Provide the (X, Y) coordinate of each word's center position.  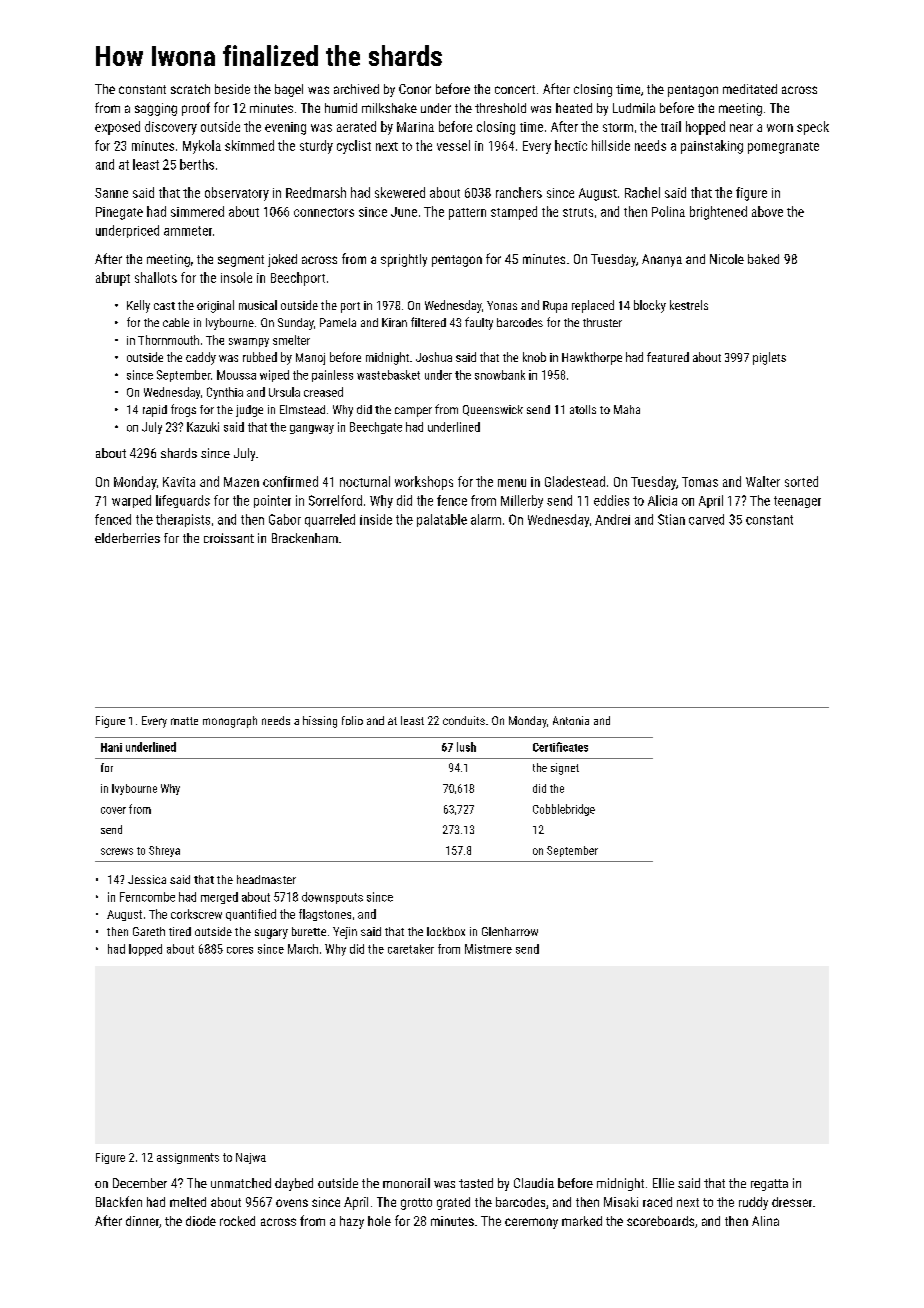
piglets (769, 358)
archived (356, 89)
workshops (424, 483)
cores (240, 950)
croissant (229, 538)
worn (780, 128)
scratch (190, 89)
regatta (769, 1185)
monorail (406, 1183)
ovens (292, 1203)
